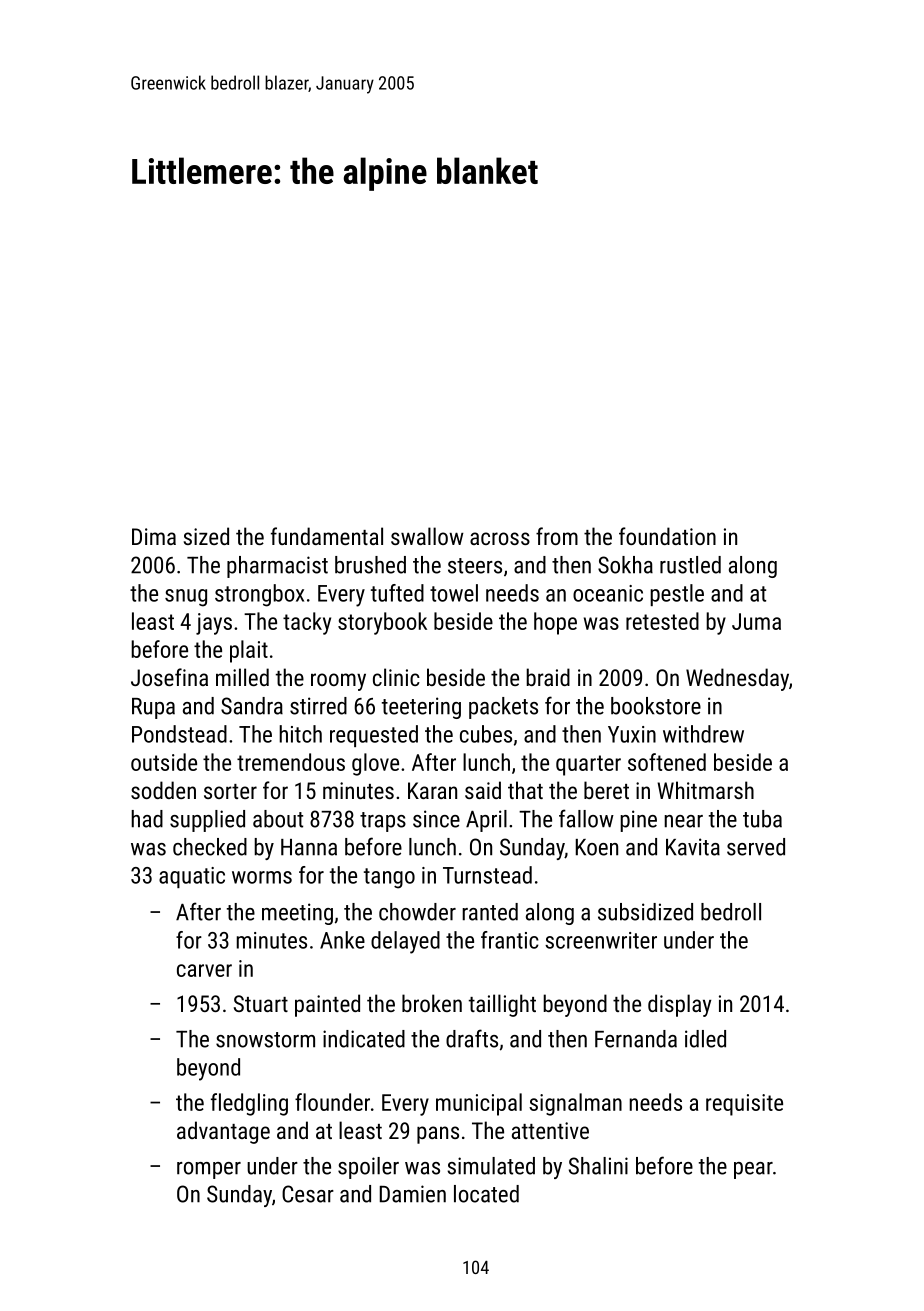 Image resolution: width=924 pixels, height=1311 pixels. What do you see at coordinates (308, 1194) in the image?
I see `Cesar` at bounding box center [308, 1194].
